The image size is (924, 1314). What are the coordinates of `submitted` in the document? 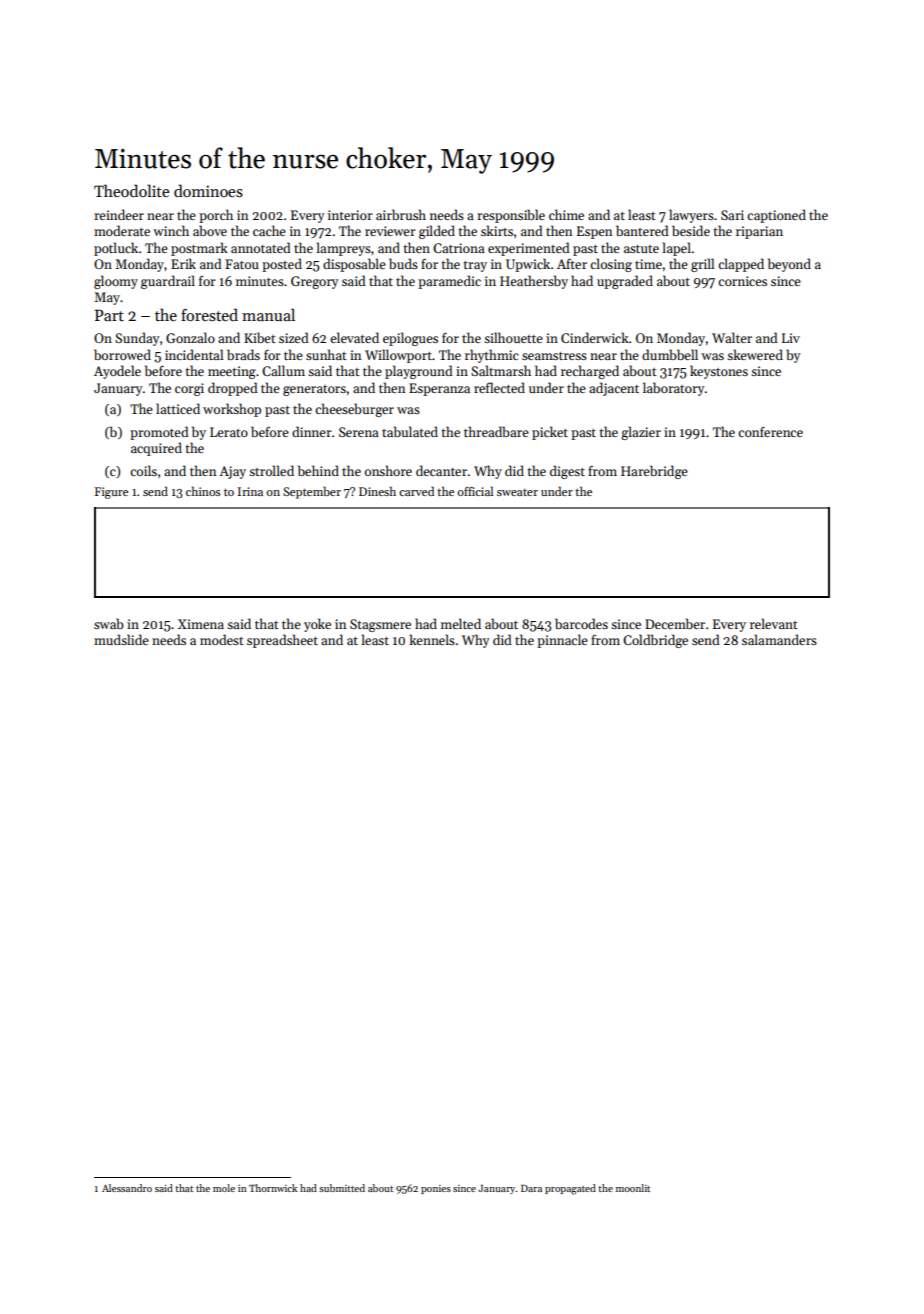 It's located at (342, 1188).
